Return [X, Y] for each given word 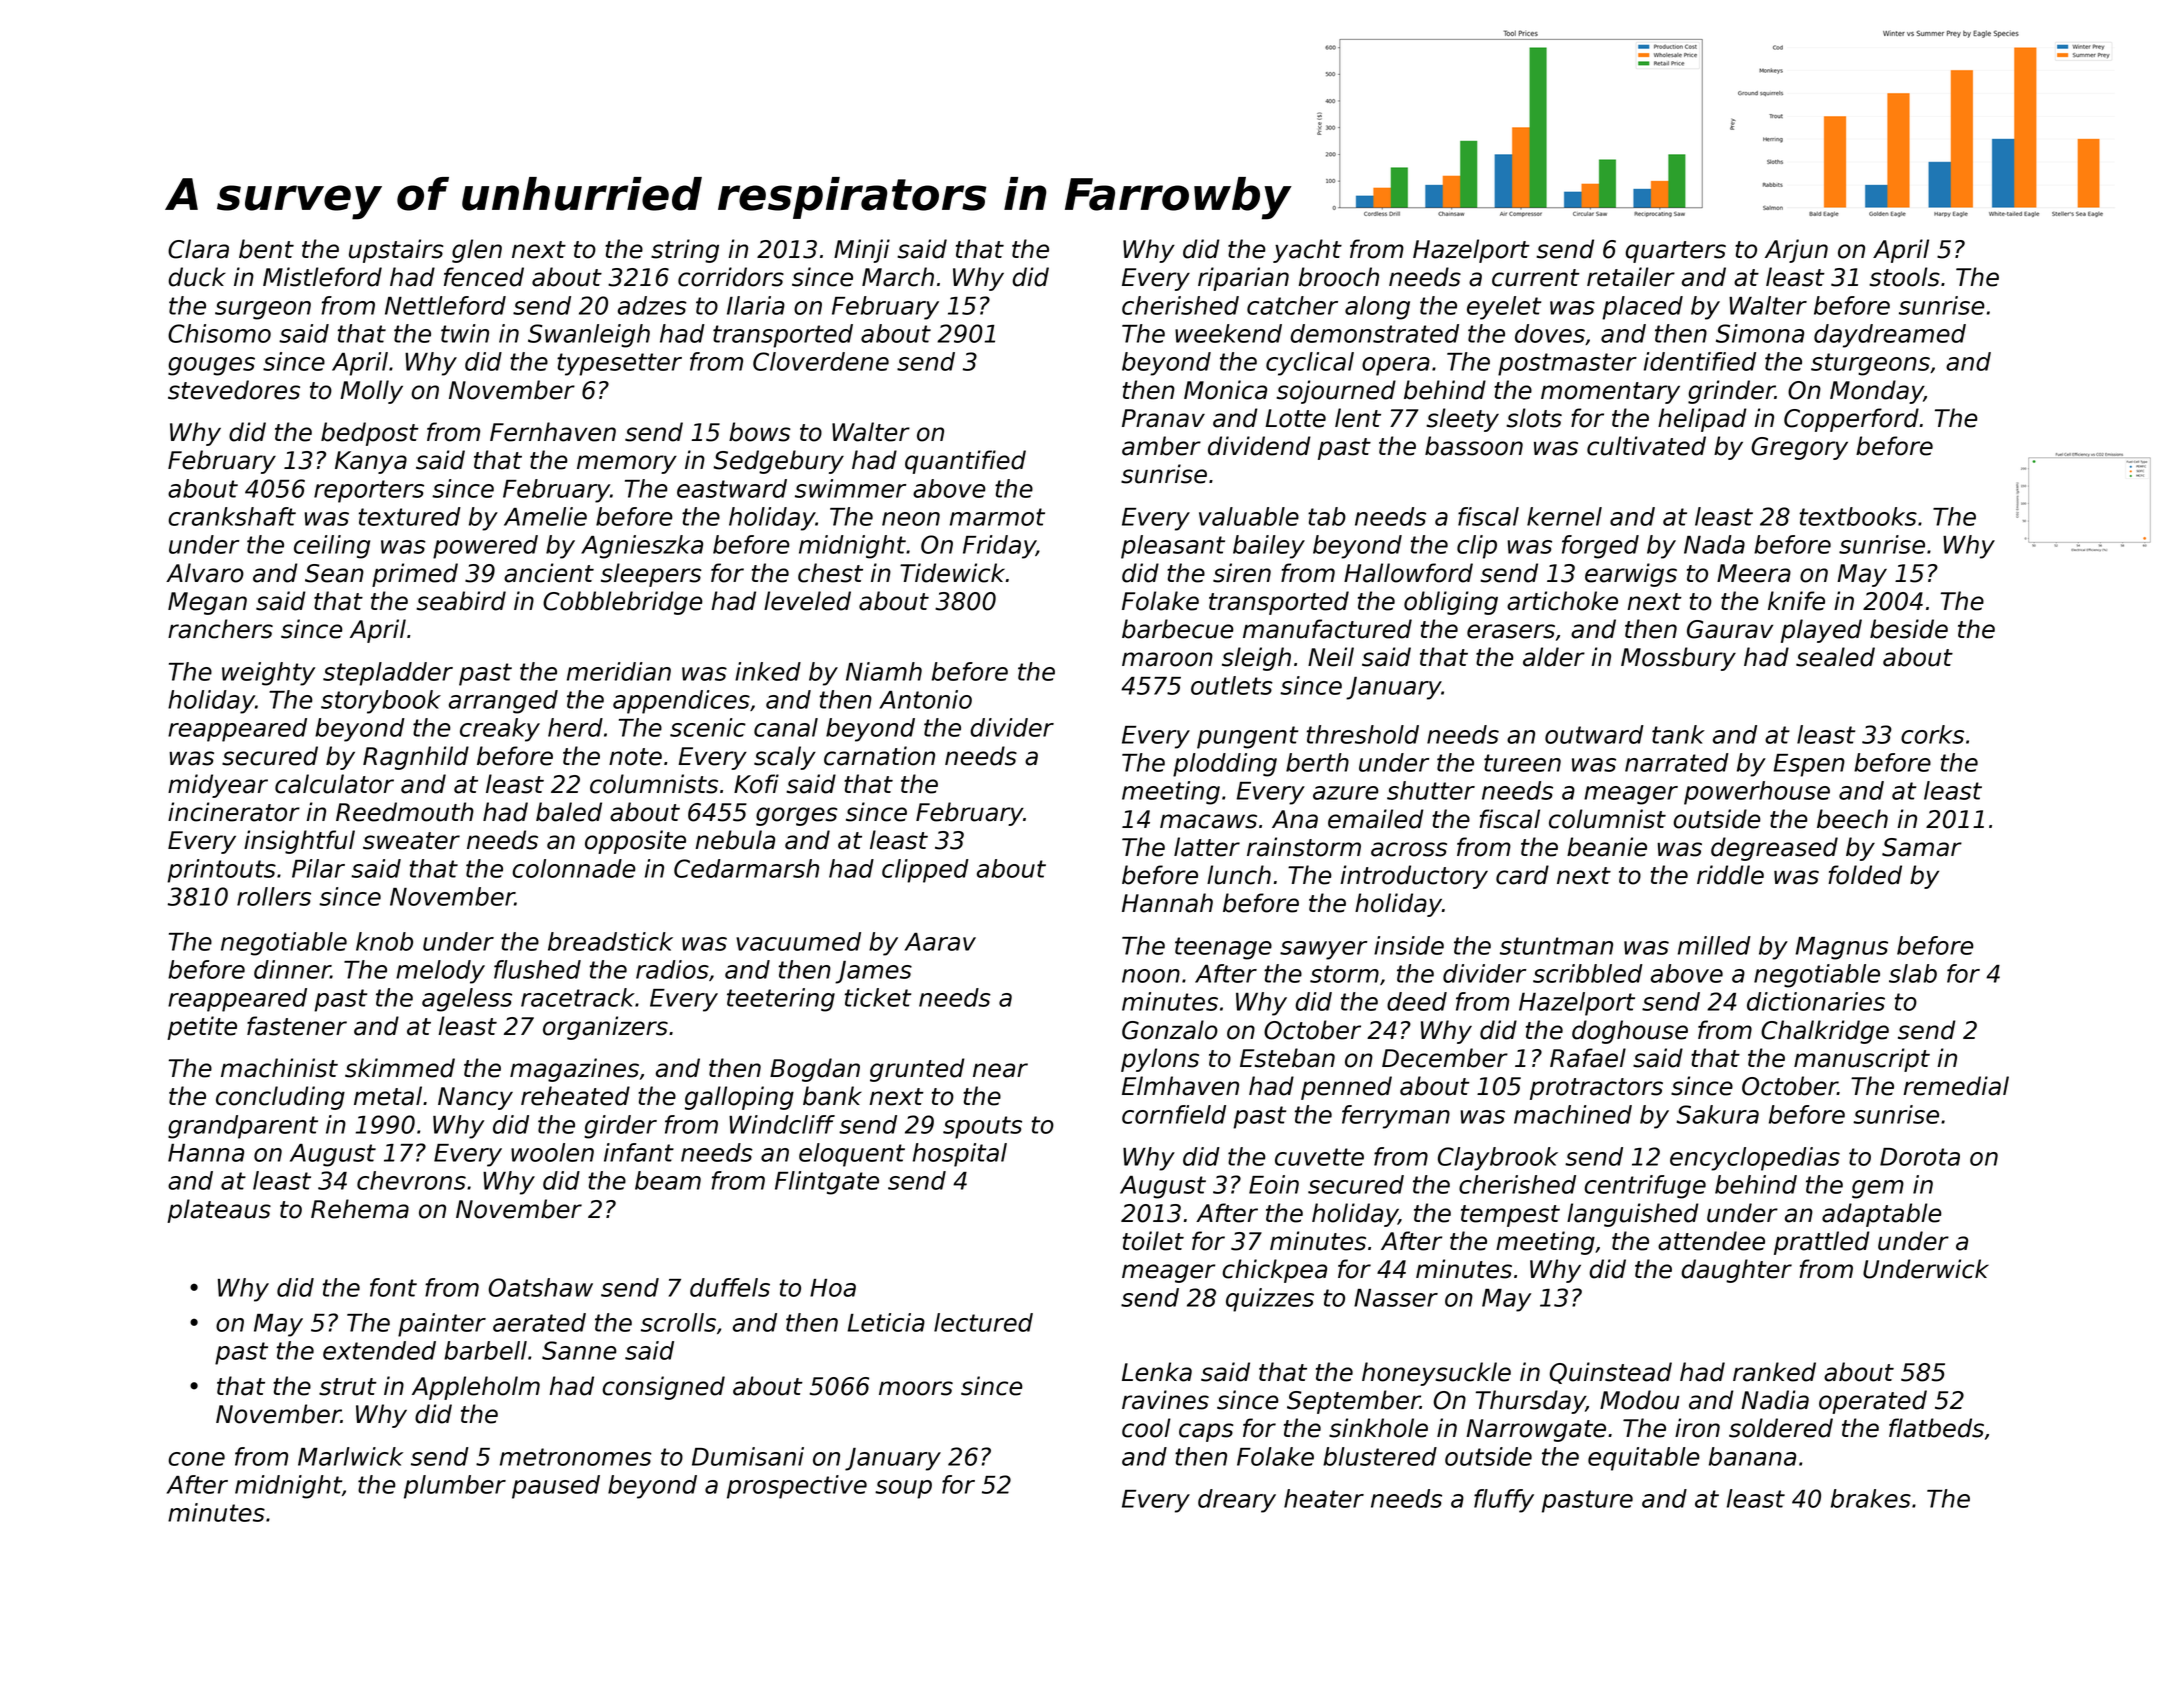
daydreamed [1890, 336]
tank [1678, 734]
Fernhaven [553, 432]
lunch [1239, 875]
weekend [1228, 333]
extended [379, 1350]
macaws [1208, 821]
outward [1594, 734]
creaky [500, 730]
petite [202, 1028]
